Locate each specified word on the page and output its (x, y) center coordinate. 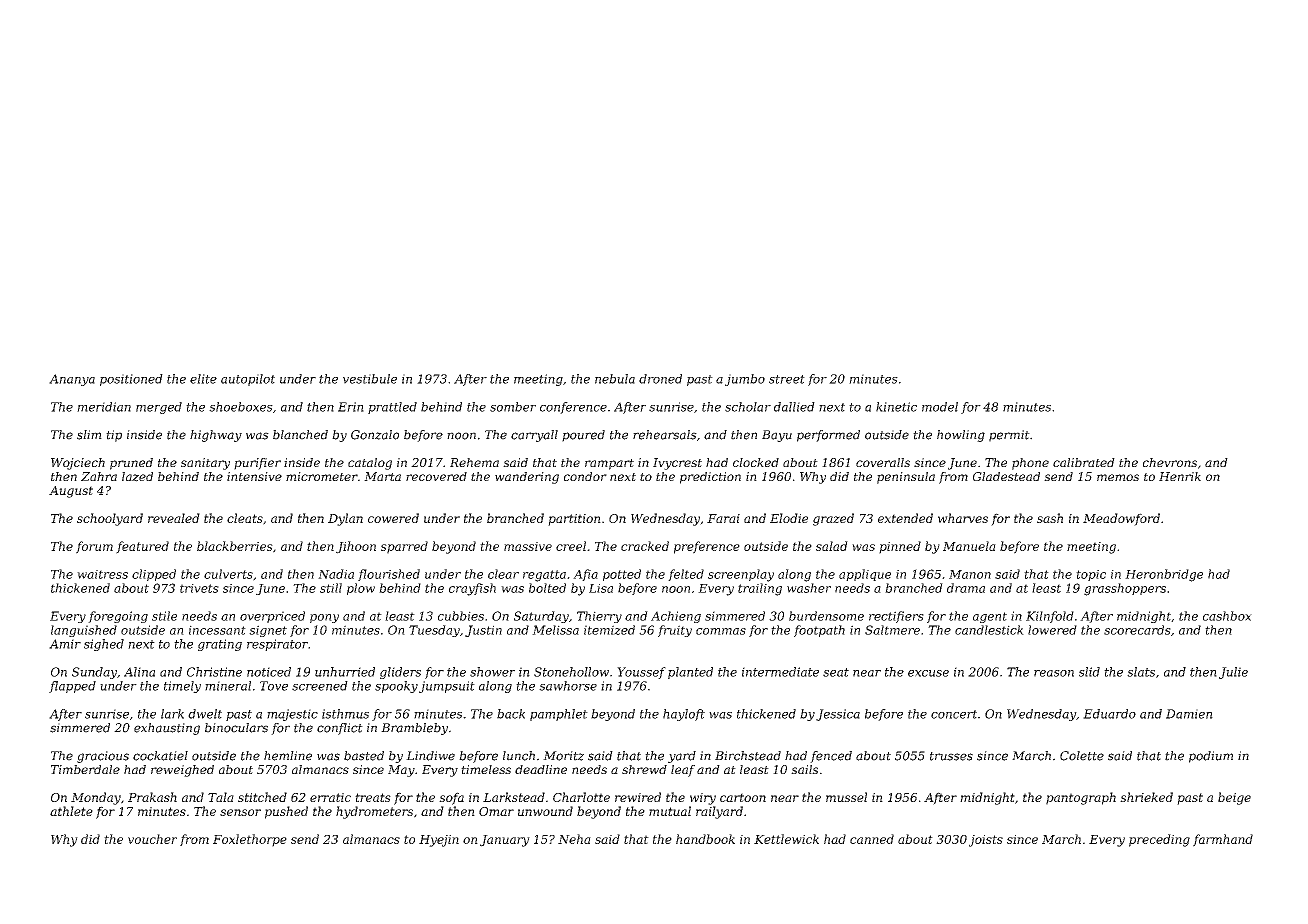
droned (660, 379)
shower (492, 672)
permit (1009, 436)
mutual (670, 811)
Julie (1233, 673)
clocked (756, 462)
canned (872, 839)
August (71, 492)
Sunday (94, 673)
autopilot (248, 380)
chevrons (1170, 462)
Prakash (152, 797)
